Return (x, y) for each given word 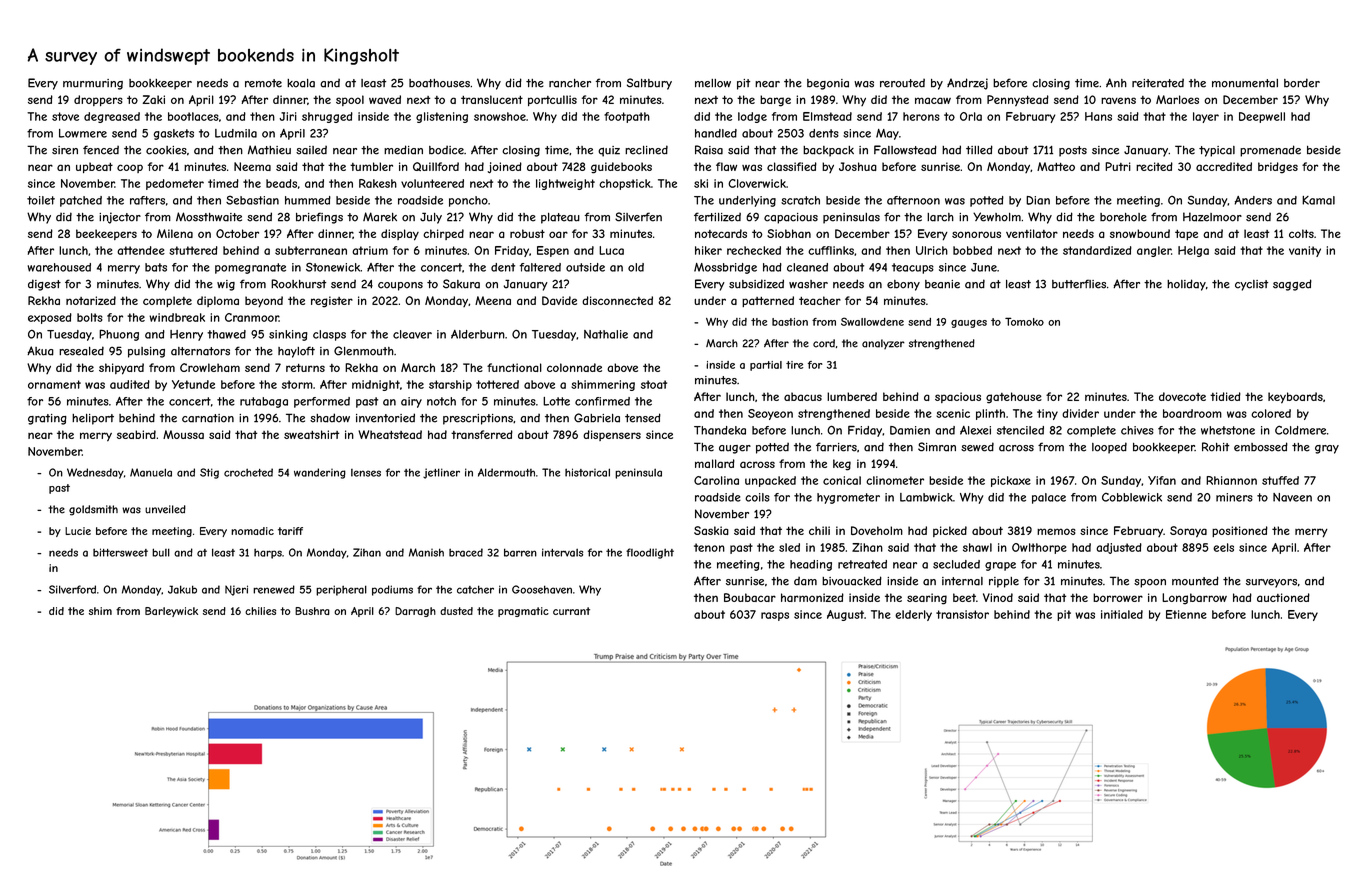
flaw (726, 166)
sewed (977, 447)
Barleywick (171, 612)
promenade (1270, 151)
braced (466, 552)
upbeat (94, 167)
